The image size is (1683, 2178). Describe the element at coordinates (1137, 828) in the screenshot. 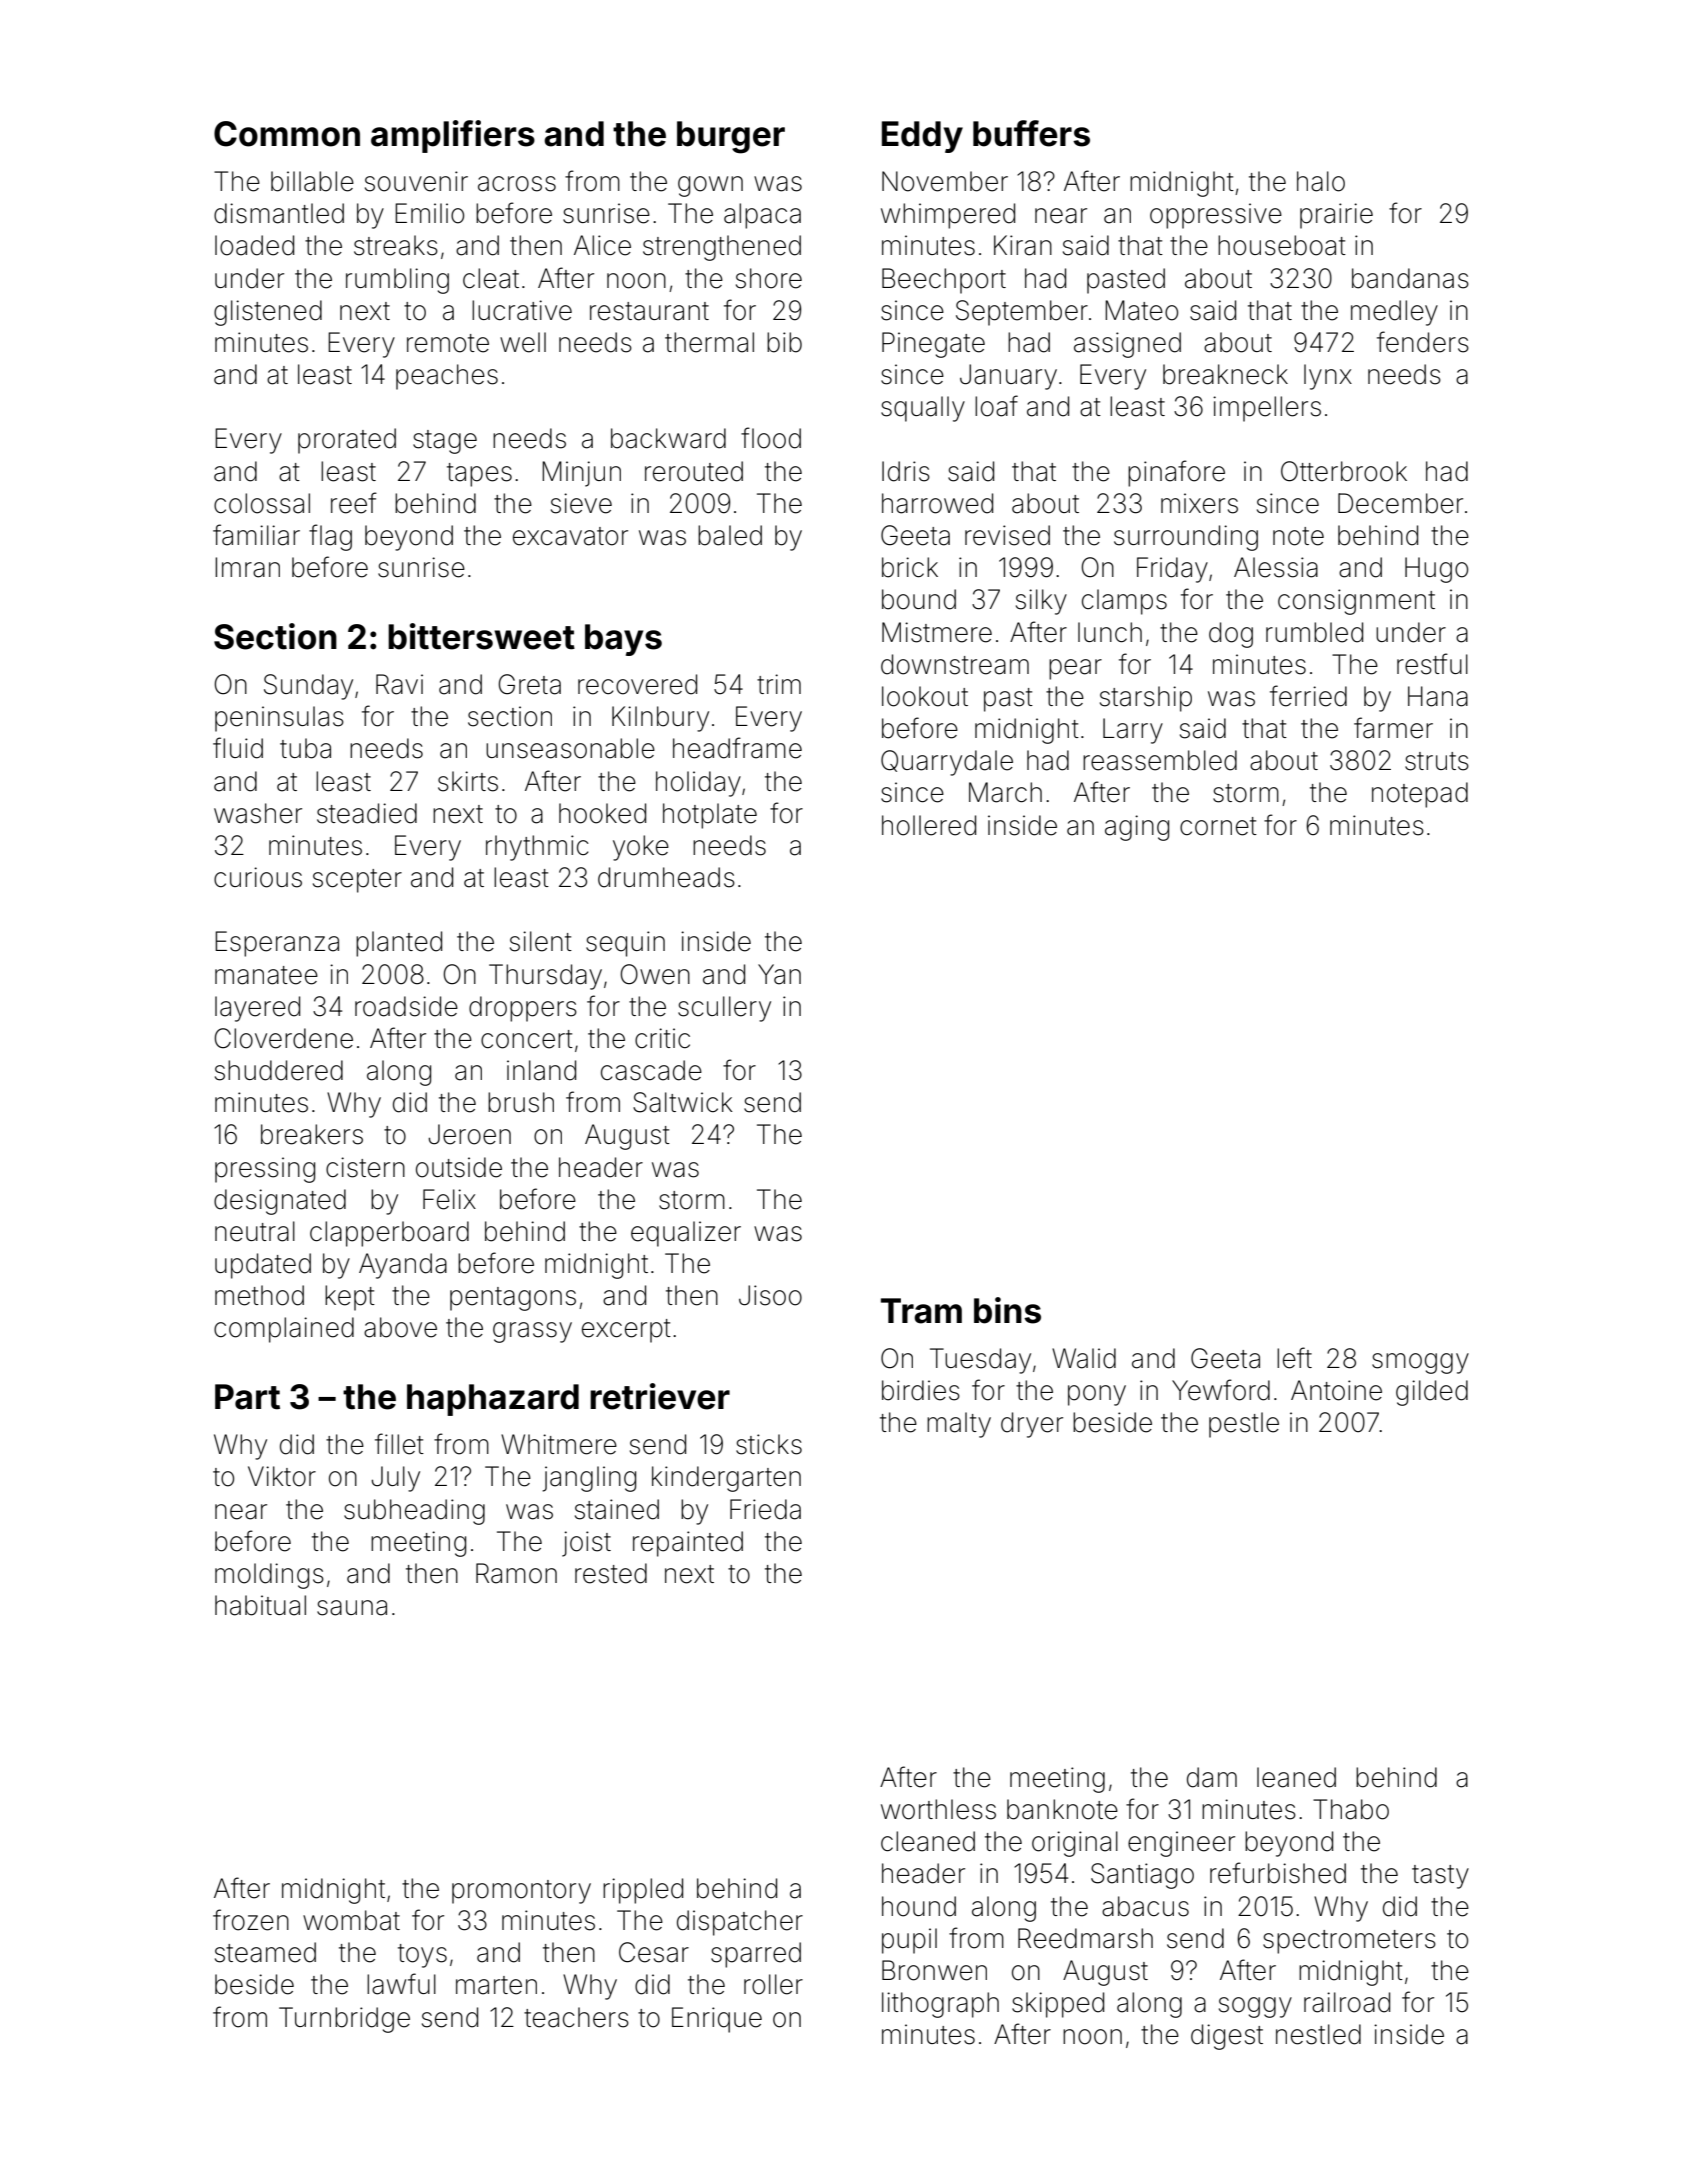

I see `aging` at that location.
